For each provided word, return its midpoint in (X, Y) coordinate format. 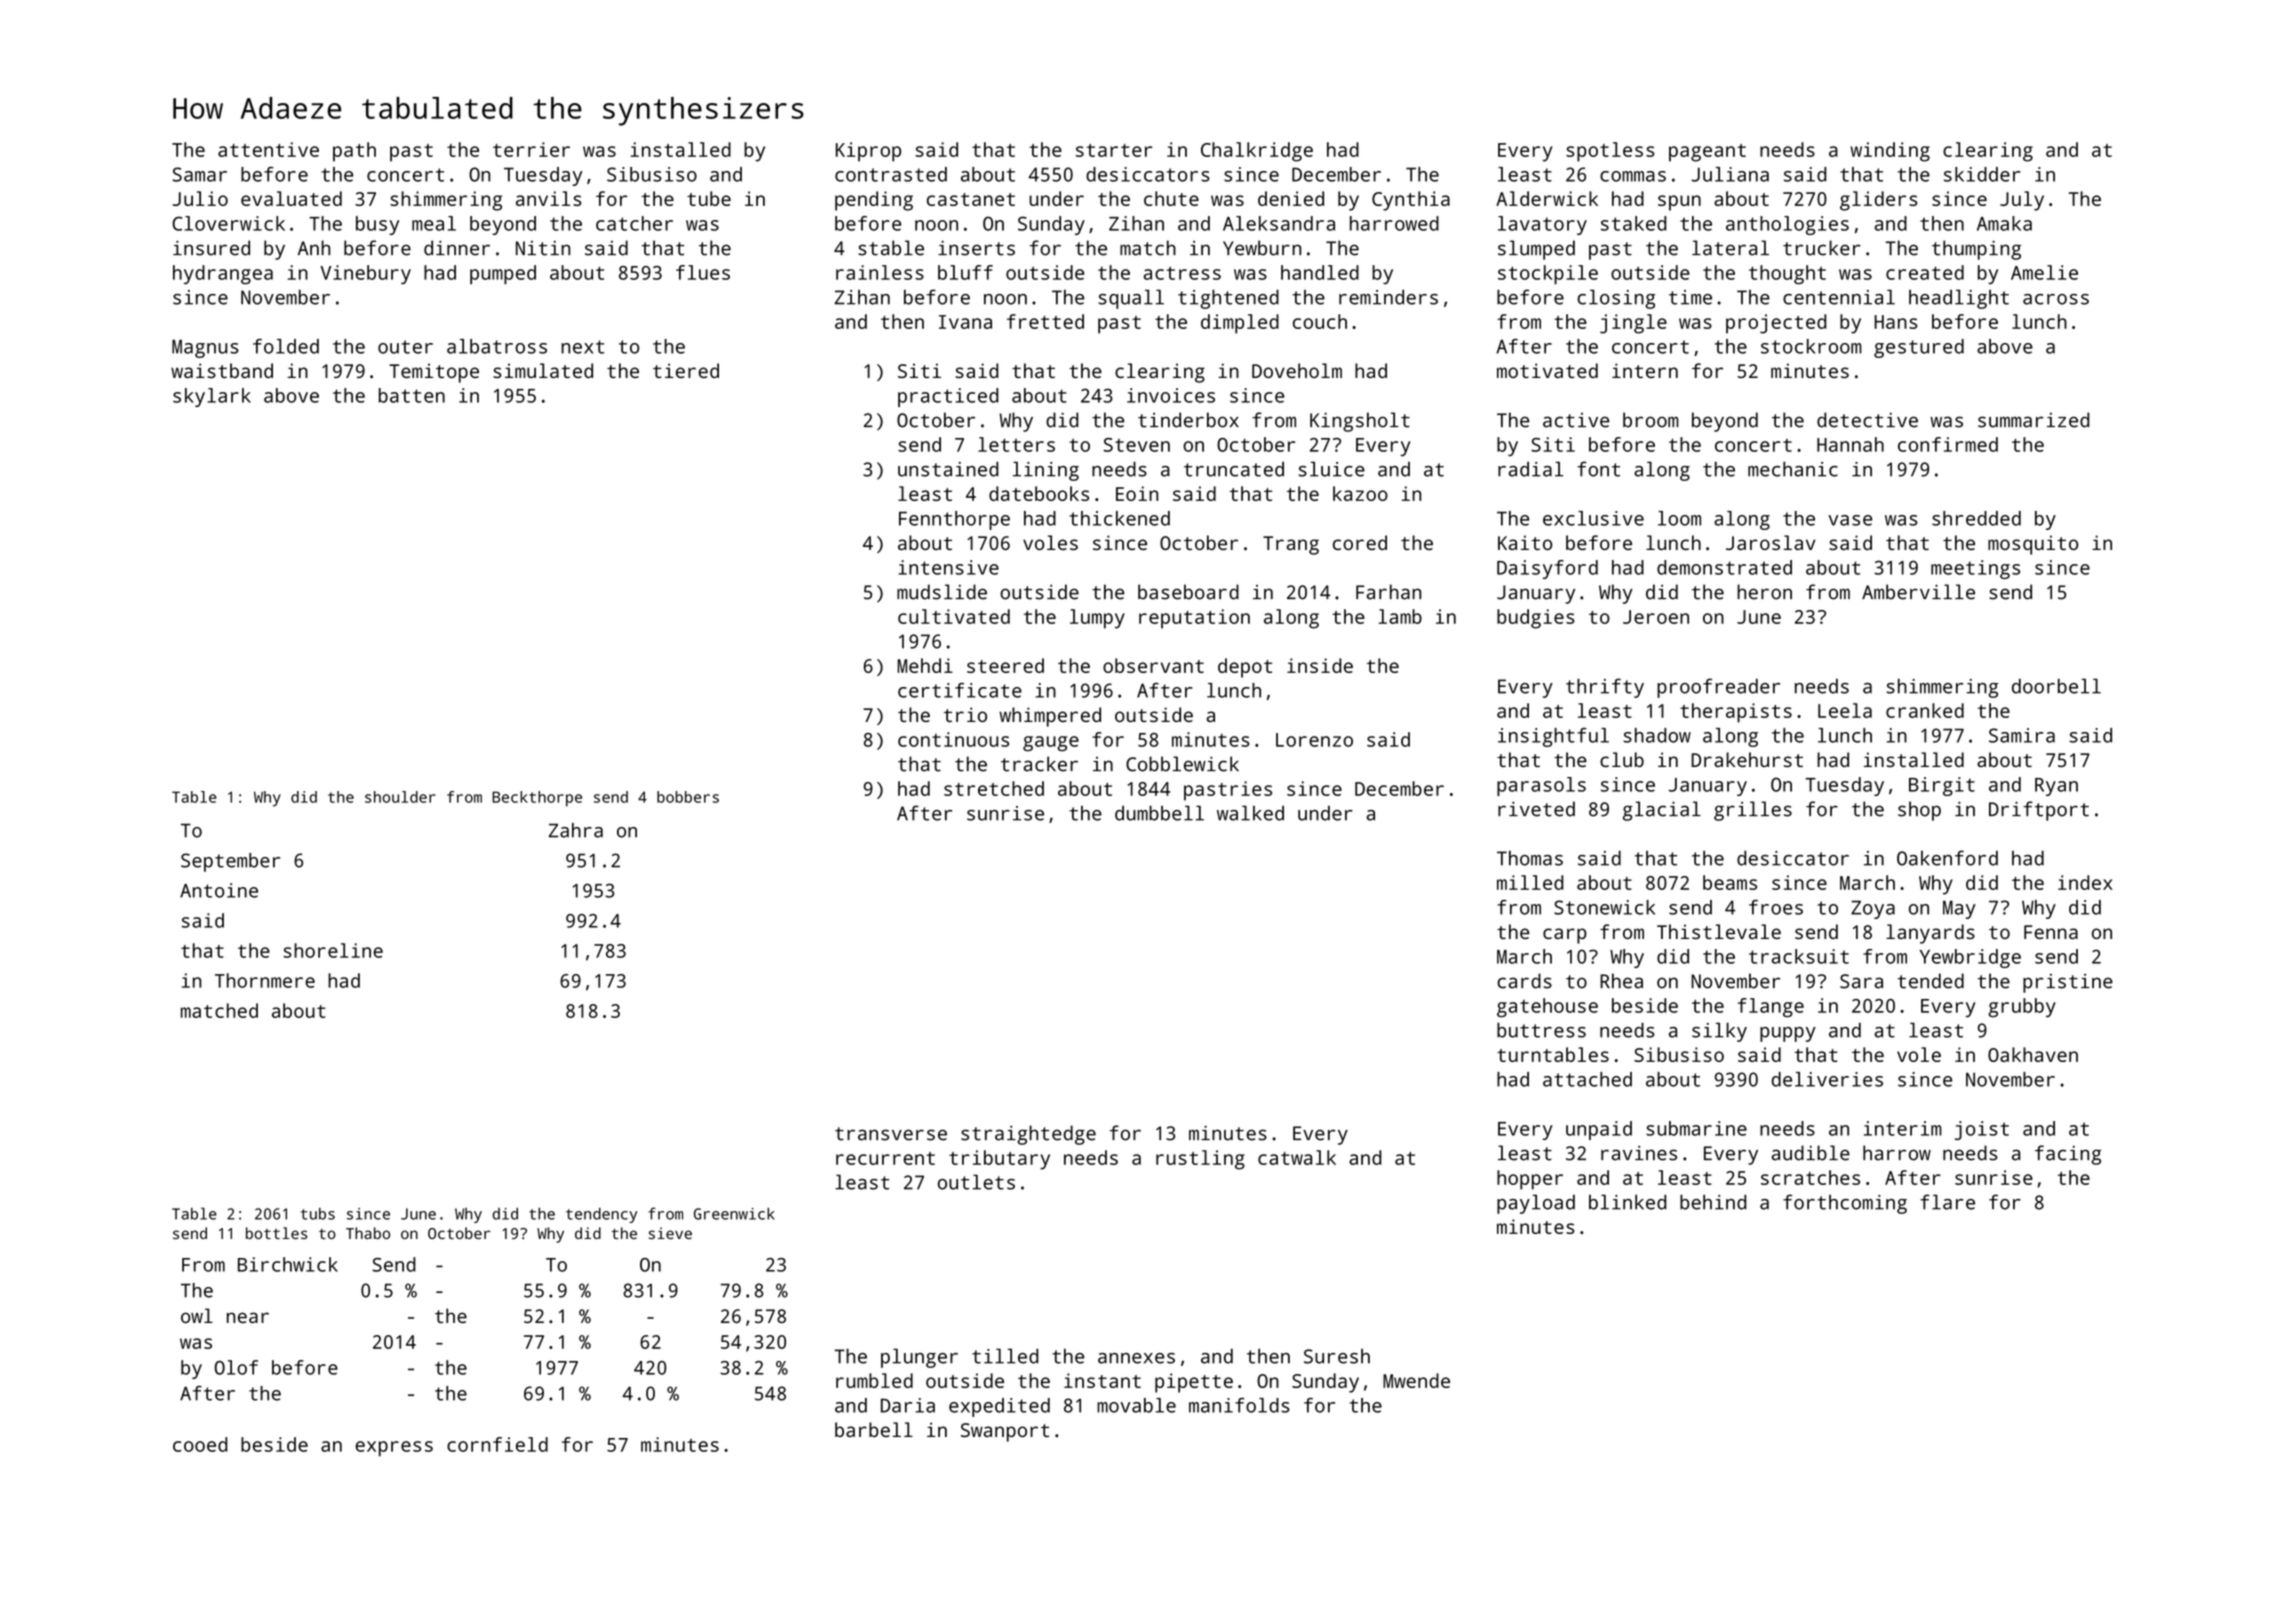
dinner (457, 248)
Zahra (576, 830)
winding (1890, 152)
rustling (1200, 1160)
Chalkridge (1257, 152)
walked (1250, 813)
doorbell (2056, 686)
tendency (601, 1215)
